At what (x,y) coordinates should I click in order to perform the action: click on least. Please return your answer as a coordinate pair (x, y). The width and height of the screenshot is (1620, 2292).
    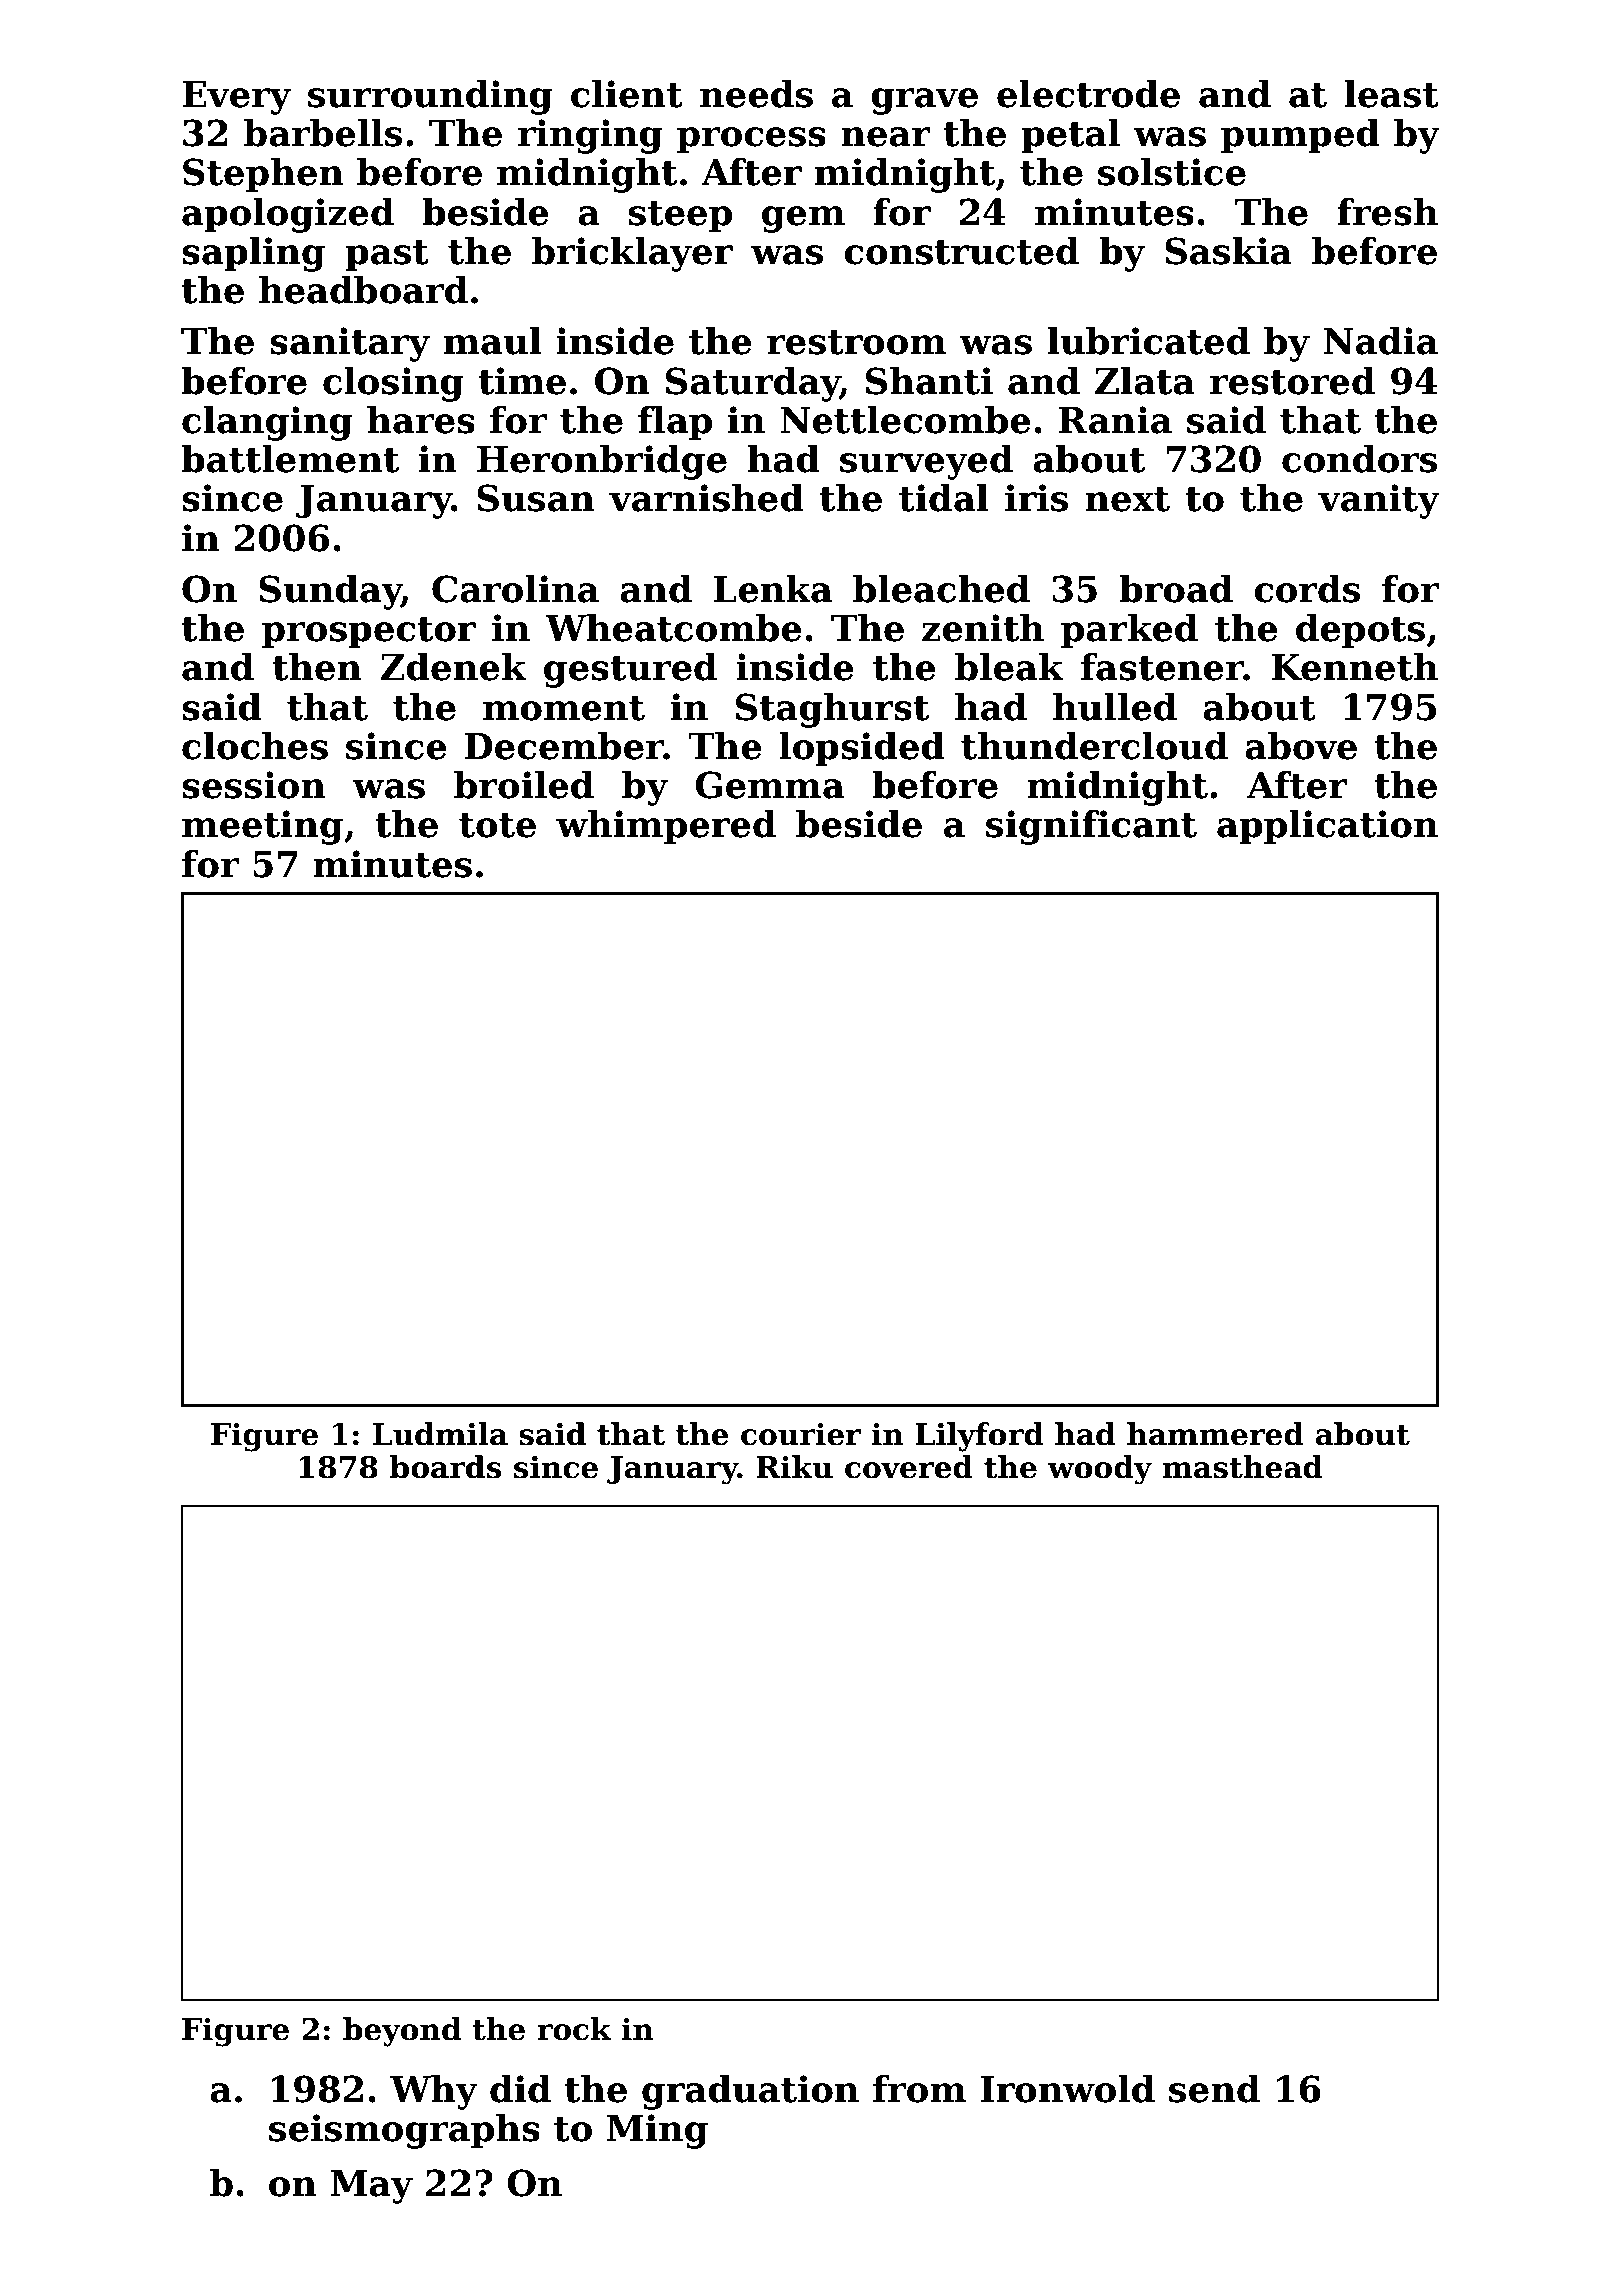
    Looking at the image, I should click on (1392, 94).
